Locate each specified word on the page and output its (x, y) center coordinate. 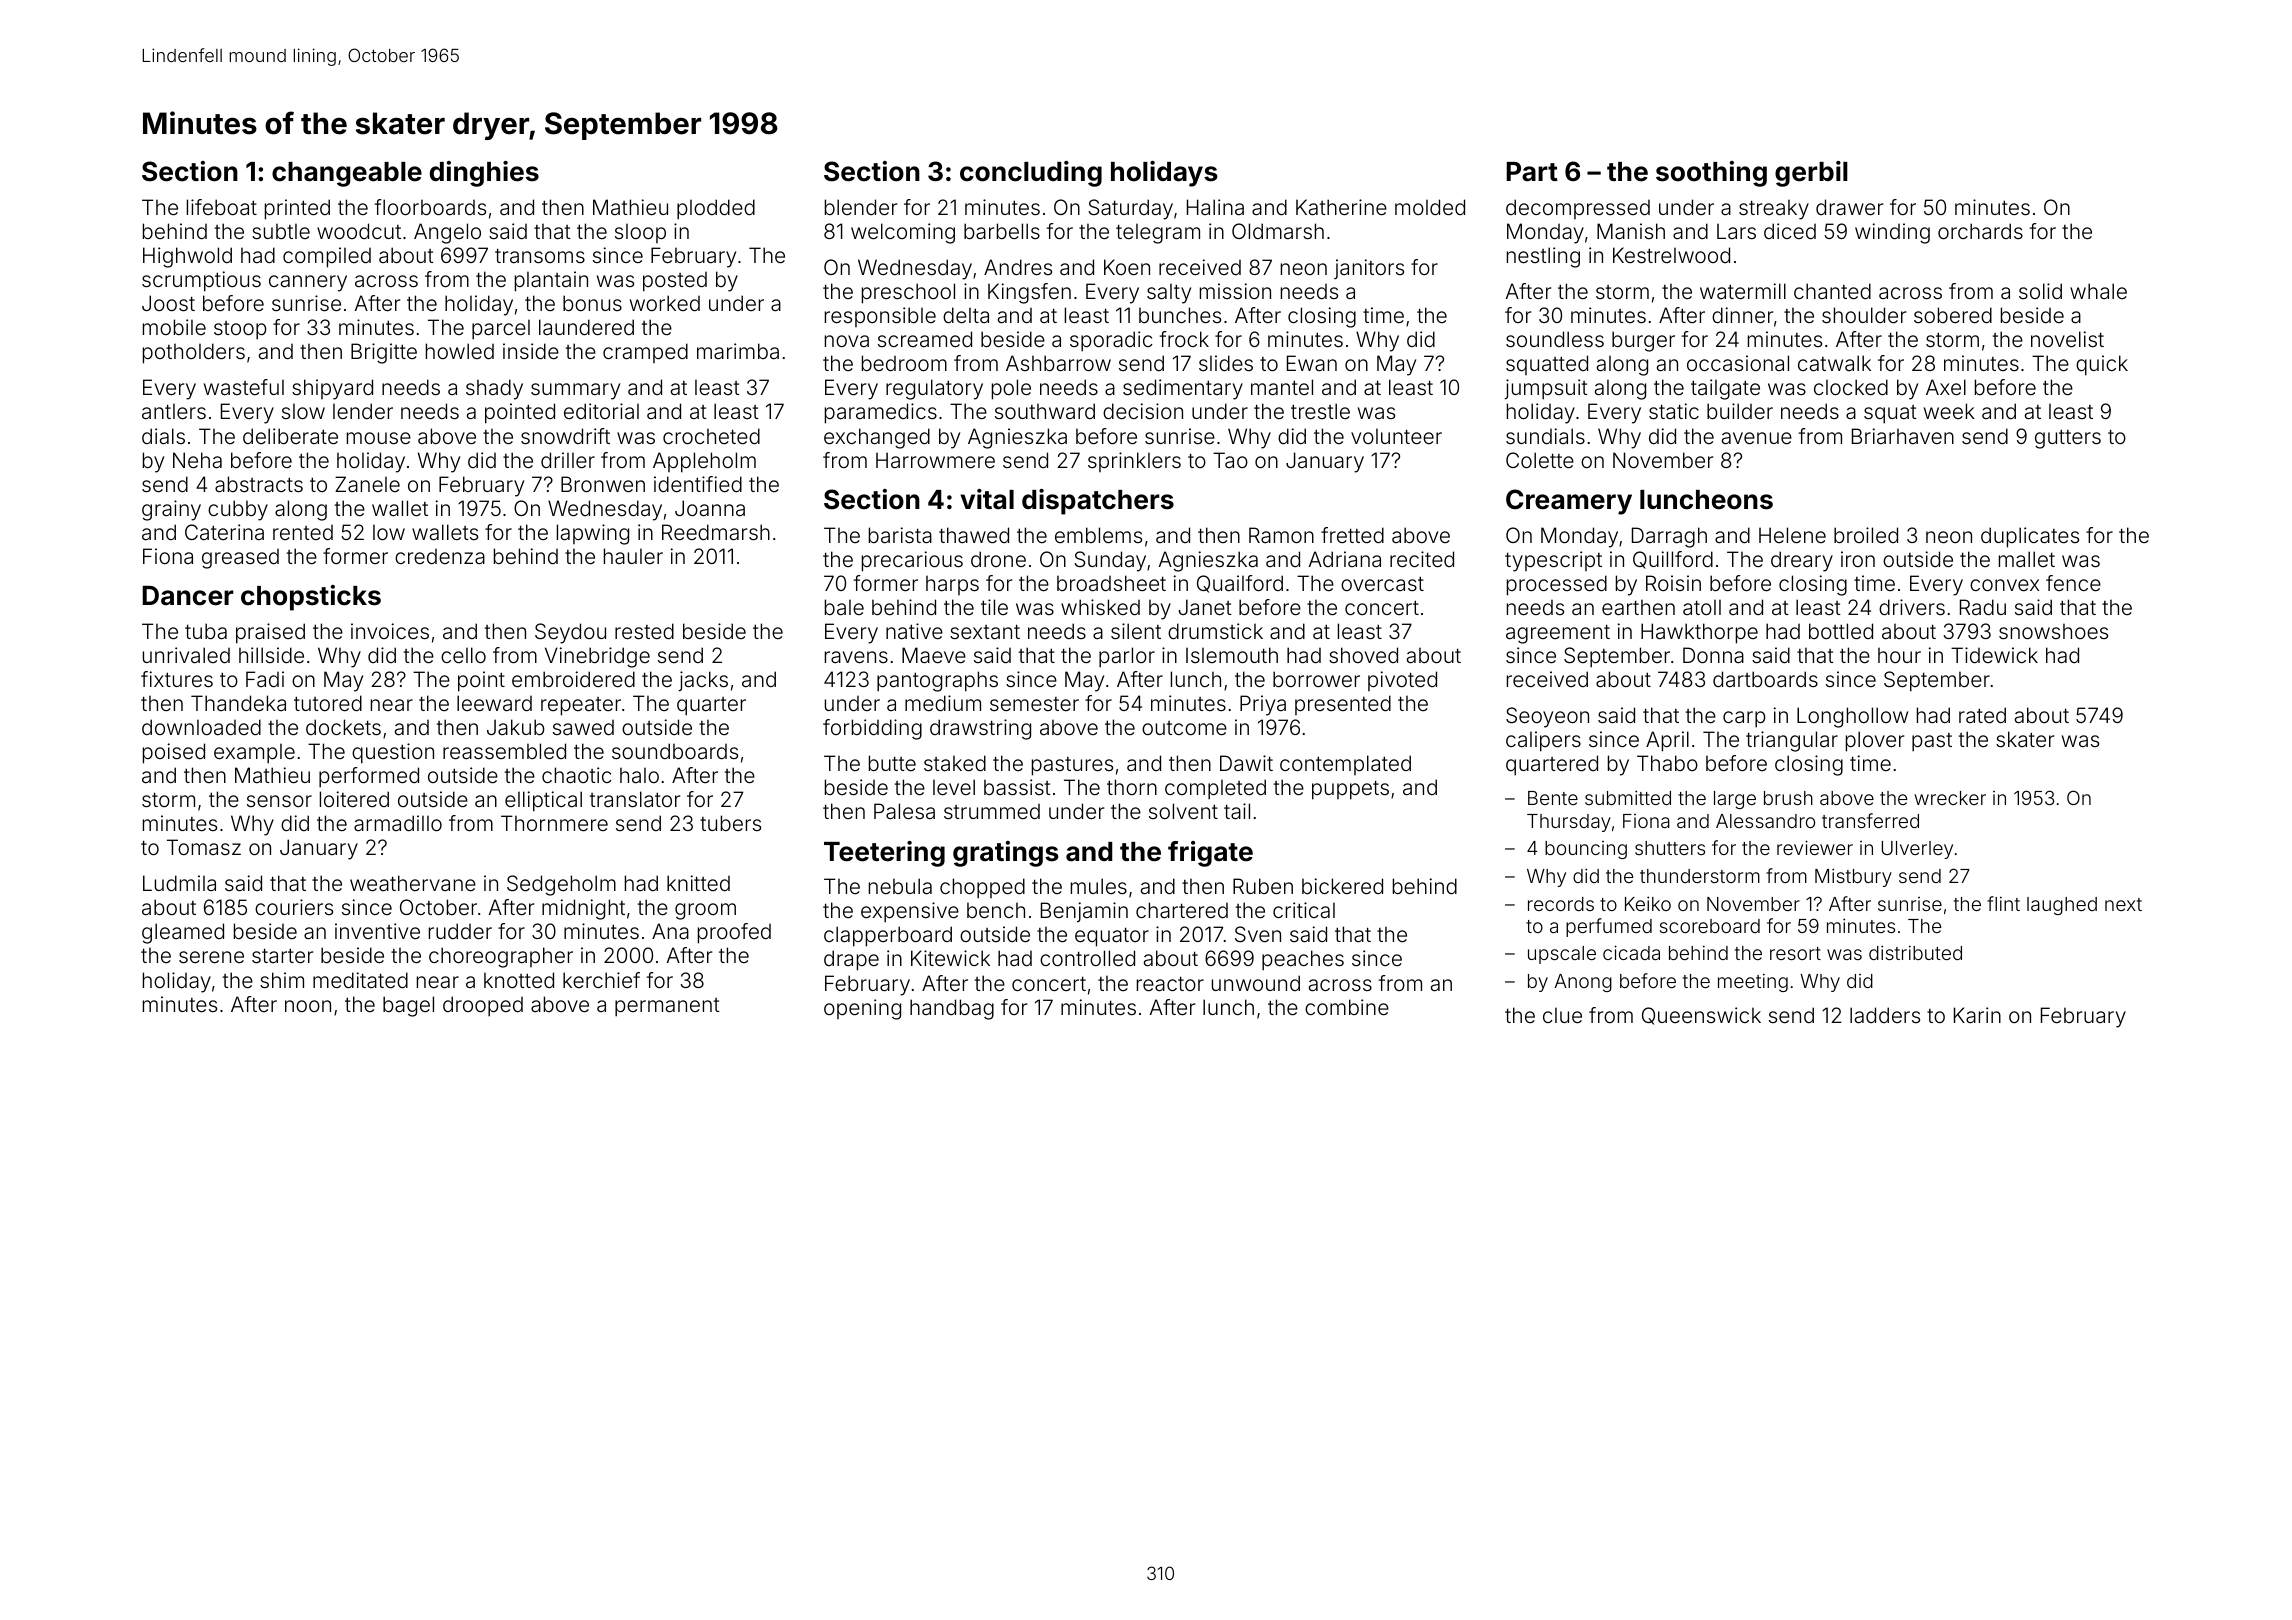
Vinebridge (597, 657)
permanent (667, 1007)
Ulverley (1917, 850)
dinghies (484, 174)
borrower (1316, 679)
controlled (1087, 958)
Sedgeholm (561, 885)
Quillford (1673, 560)
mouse (379, 438)
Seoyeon (1547, 717)
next (2123, 904)
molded (1430, 207)
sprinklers (1134, 462)
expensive (910, 912)
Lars (1736, 231)
